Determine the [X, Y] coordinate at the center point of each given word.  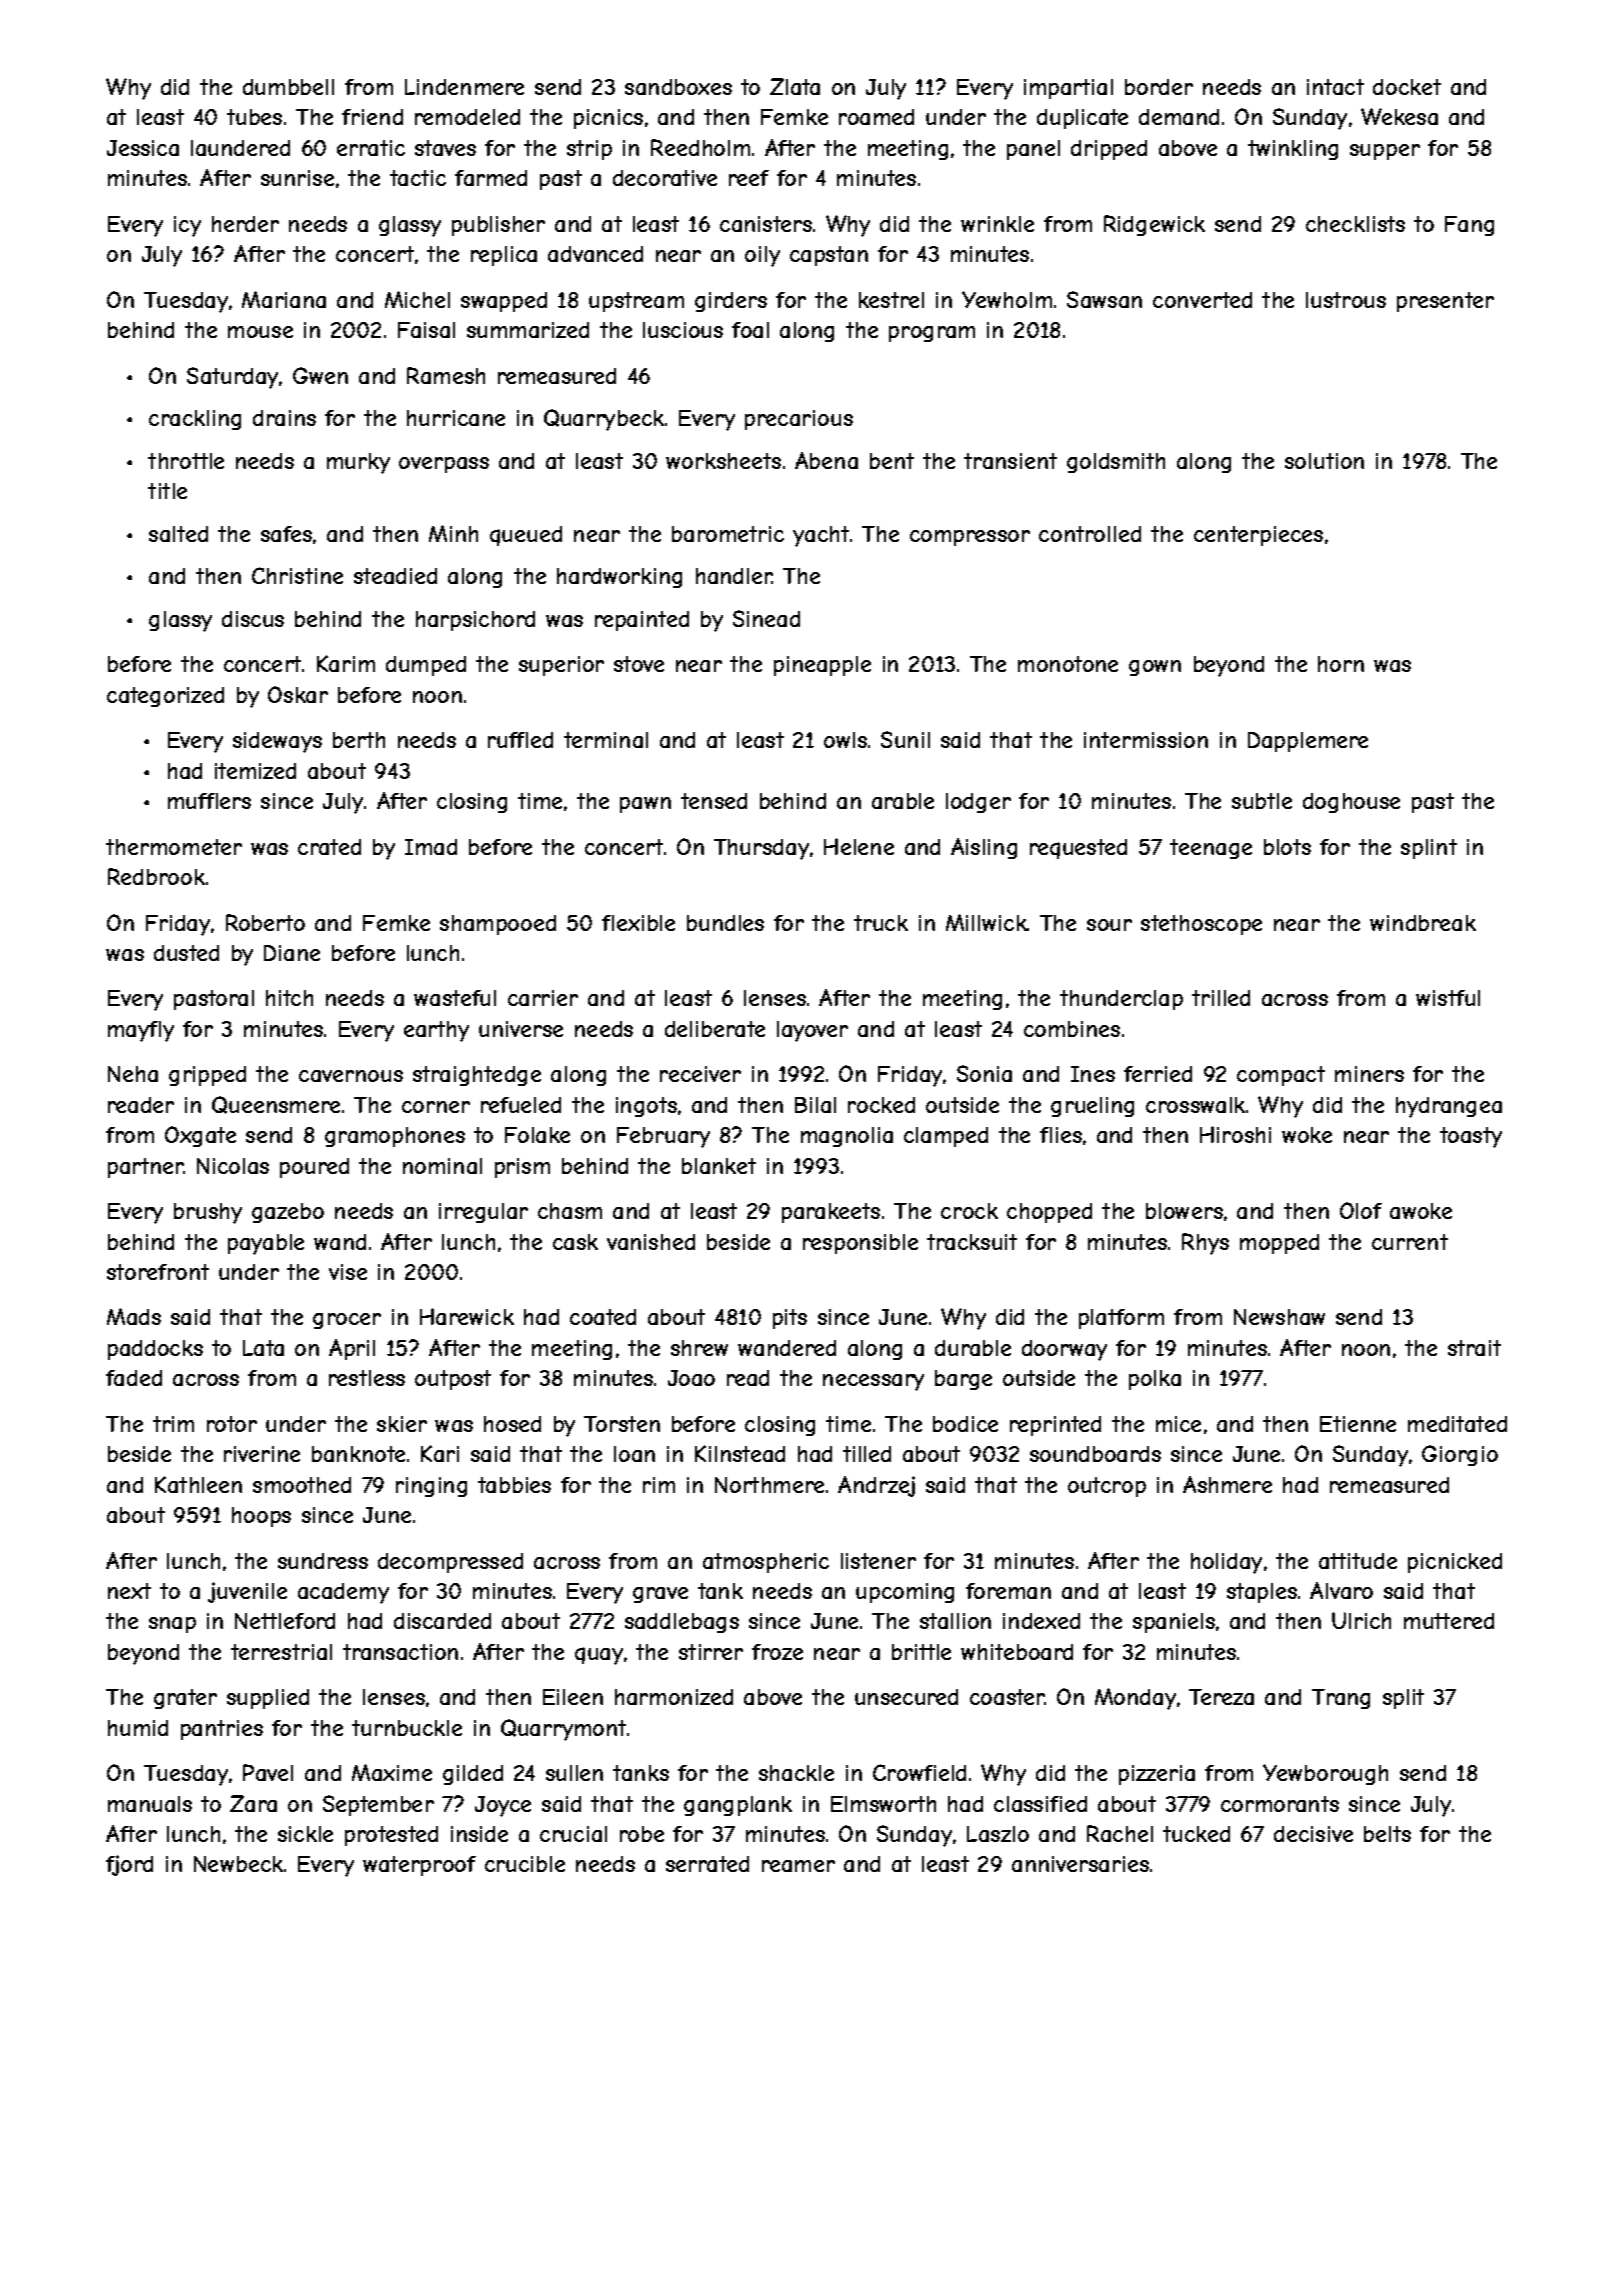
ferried [1158, 1074]
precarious [799, 420]
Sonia [984, 1073]
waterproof [419, 1866]
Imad [431, 847]
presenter [1445, 302]
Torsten [622, 1424]
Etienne [1358, 1424]
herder [245, 224]
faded [134, 1378]
